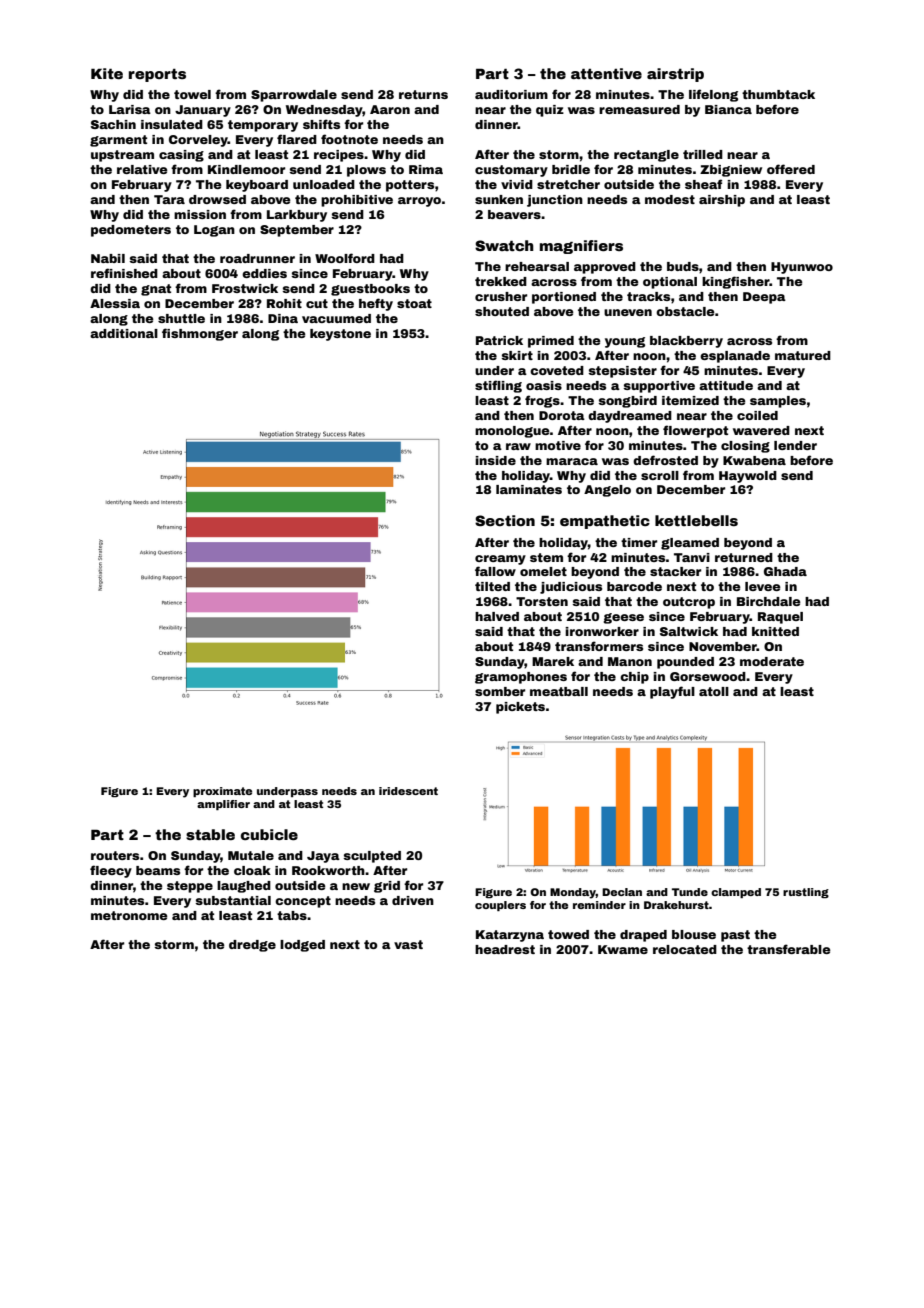  Describe the element at coordinates (107, 73) in the screenshot. I see `Kite` at that location.
